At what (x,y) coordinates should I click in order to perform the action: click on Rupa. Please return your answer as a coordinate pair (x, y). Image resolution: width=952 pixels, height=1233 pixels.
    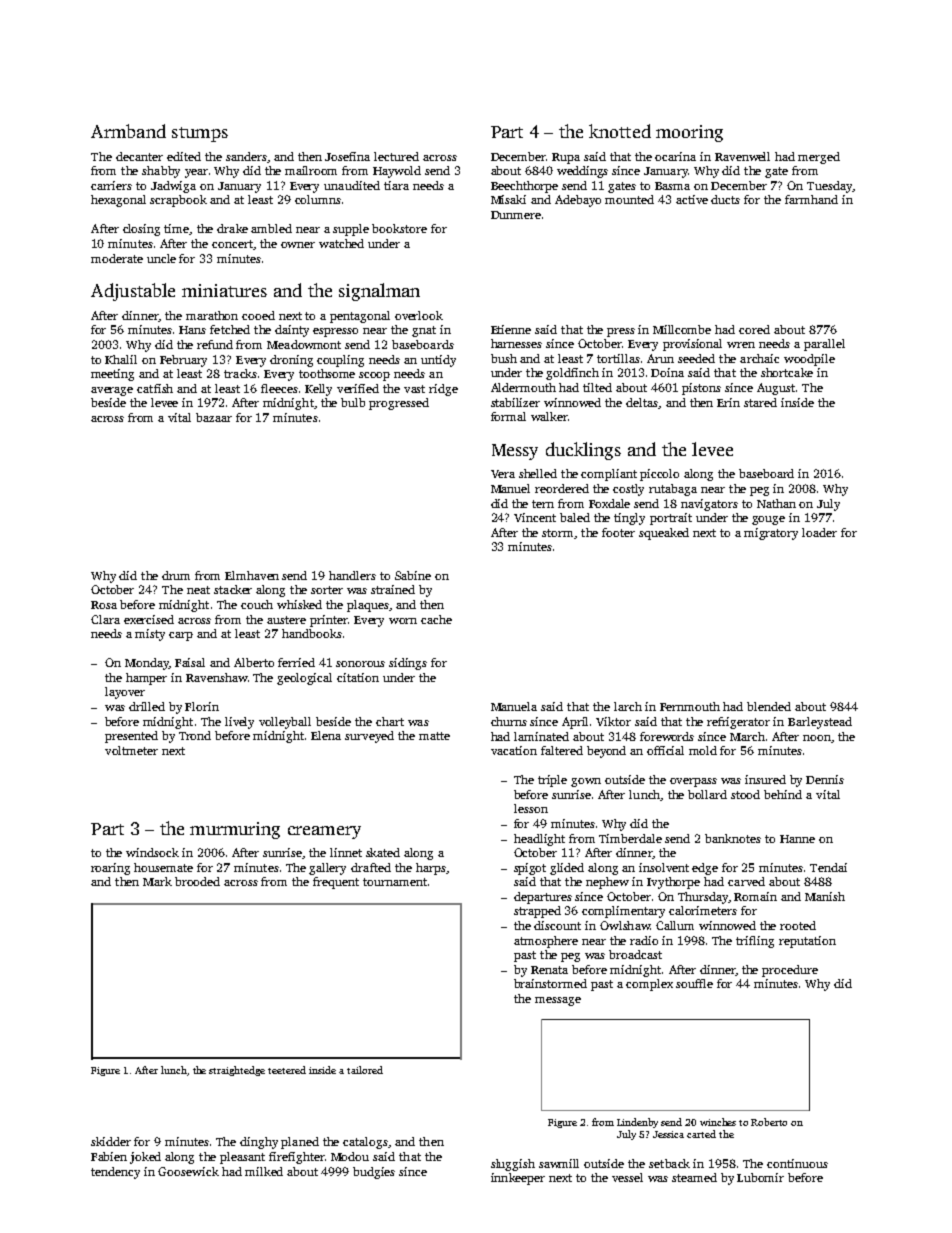
    Looking at the image, I should click on (566, 158).
